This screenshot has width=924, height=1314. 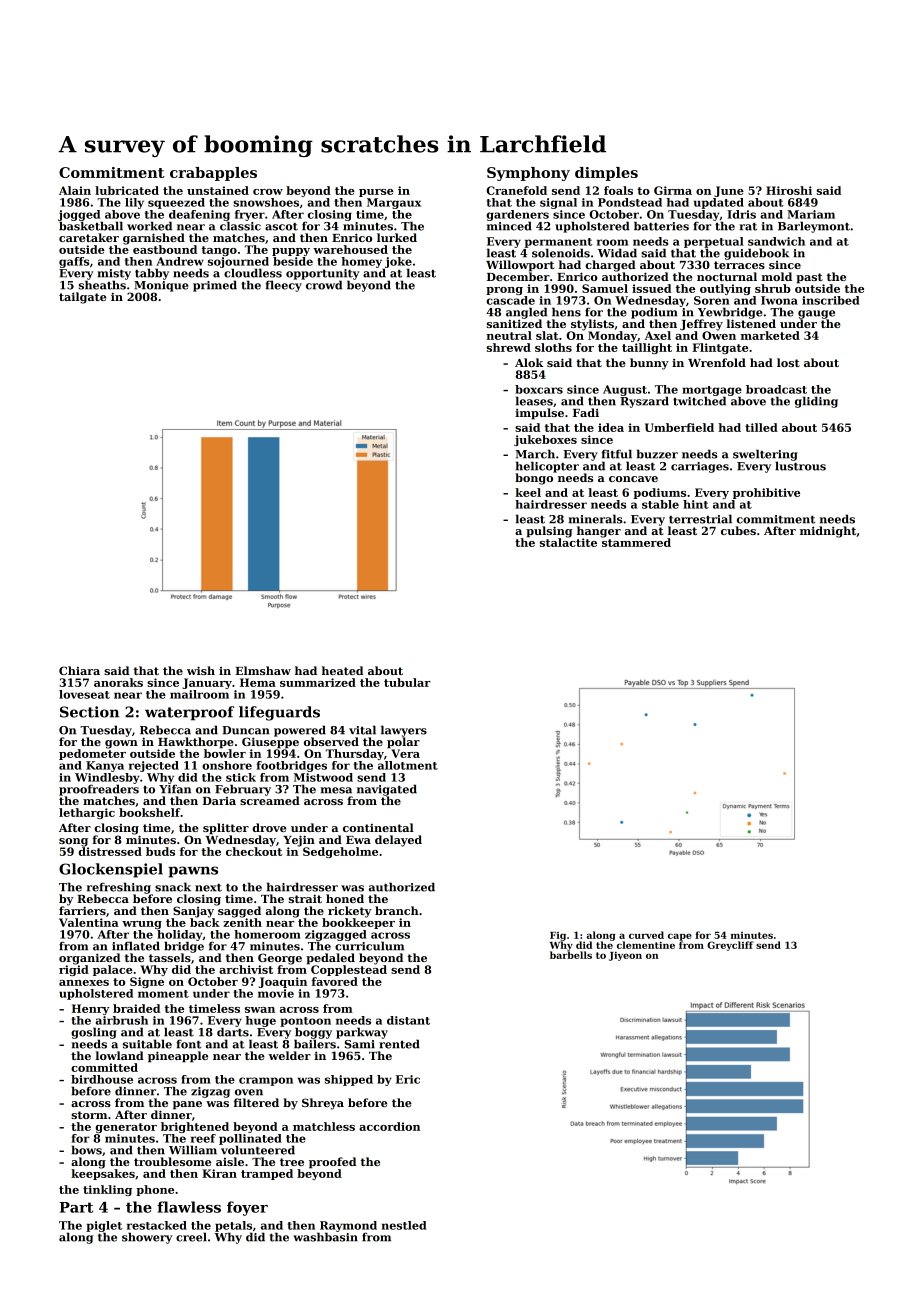 What do you see at coordinates (104, 1226) in the screenshot?
I see `piglet` at bounding box center [104, 1226].
